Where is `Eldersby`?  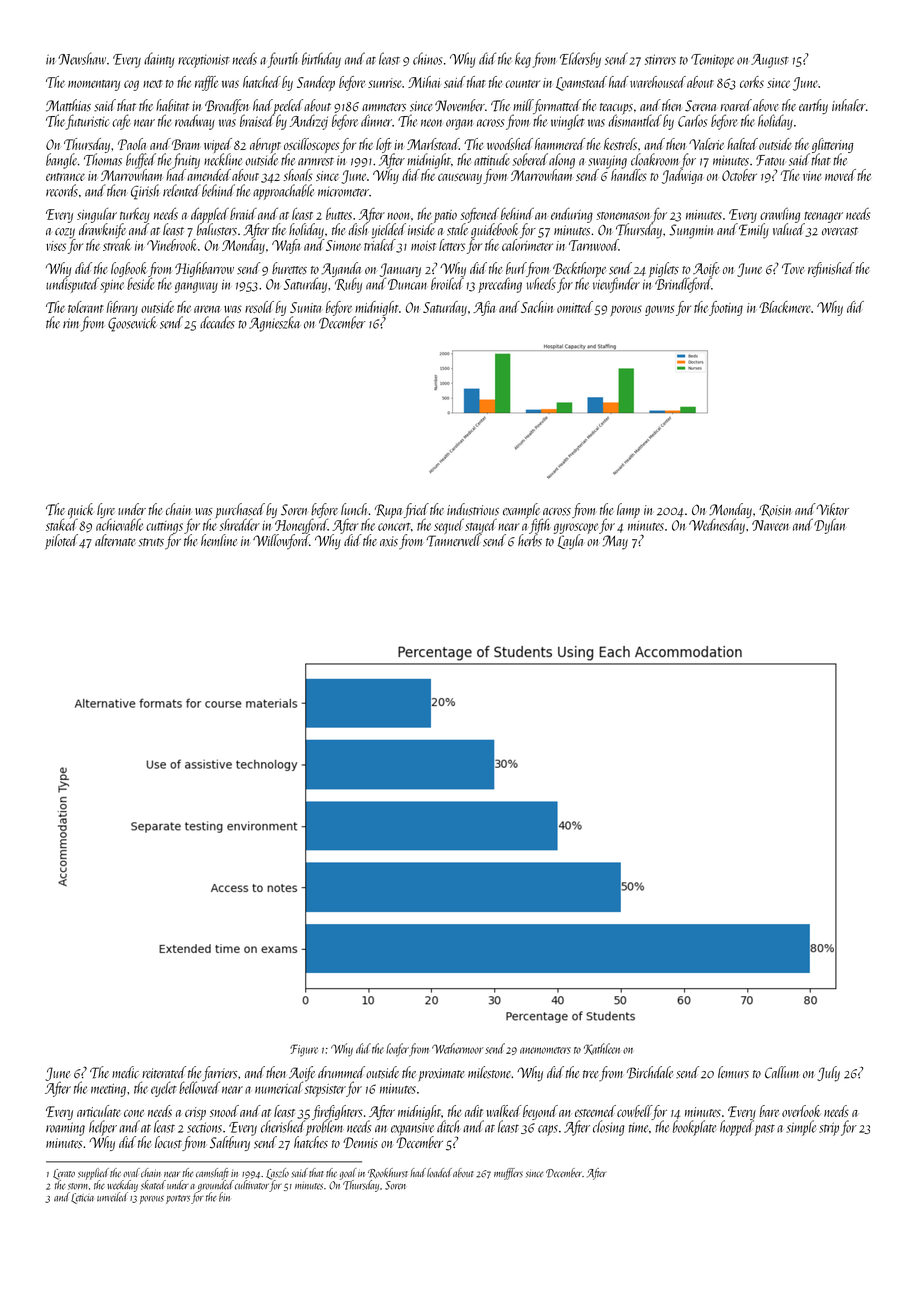
Eldersby is located at coordinates (580, 60).
